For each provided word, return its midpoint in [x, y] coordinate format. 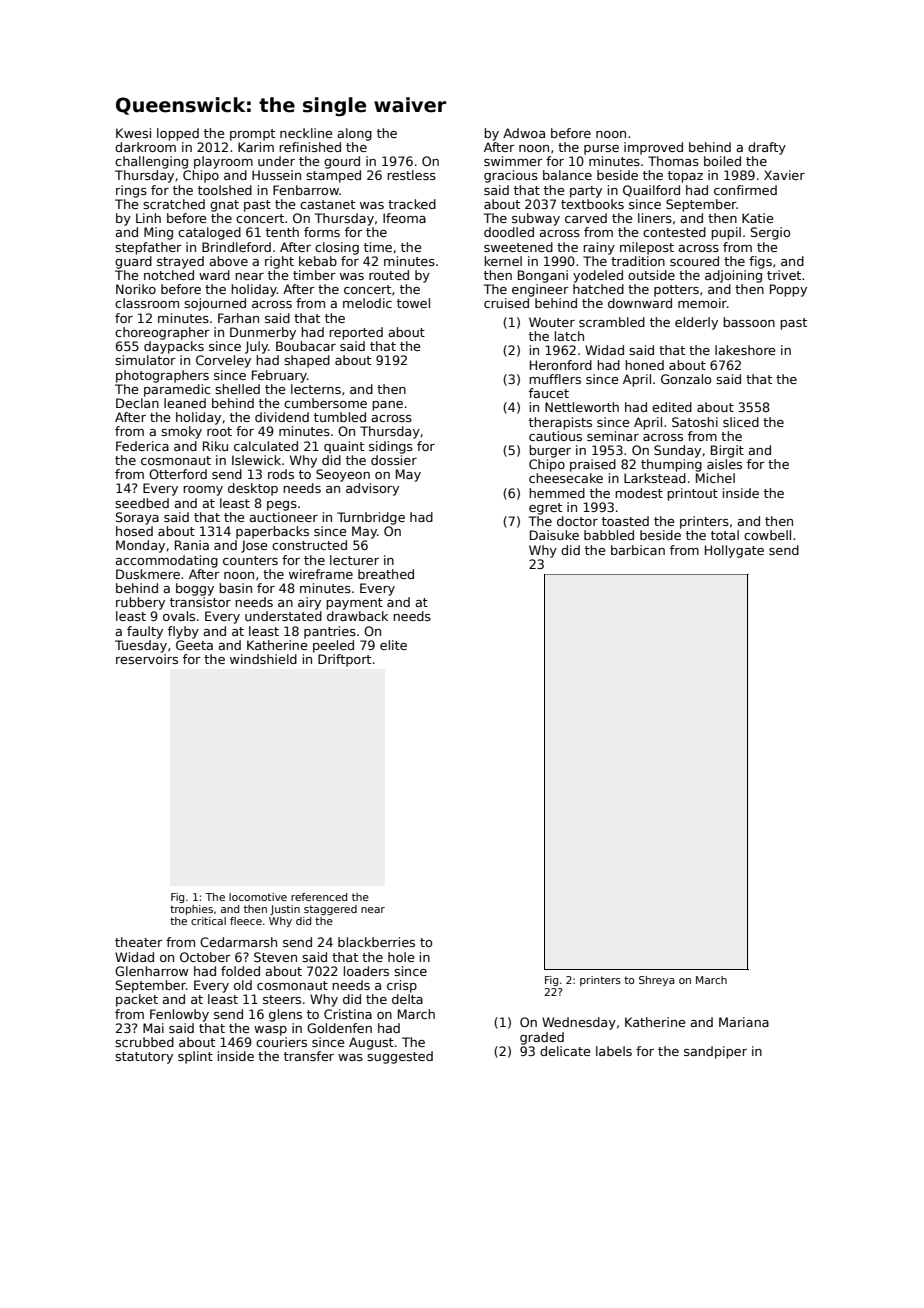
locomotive [258, 897]
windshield [263, 659]
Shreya [657, 981]
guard [133, 262]
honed [644, 365]
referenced [319, 897]
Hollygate [734, 551]
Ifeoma [404, 218]
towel [413, 303]
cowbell [767, 535]
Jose [254, 546]
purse [601, 150]
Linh [148, 218]
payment [354, 604]
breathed [386, 574]
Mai [153, 1028]
